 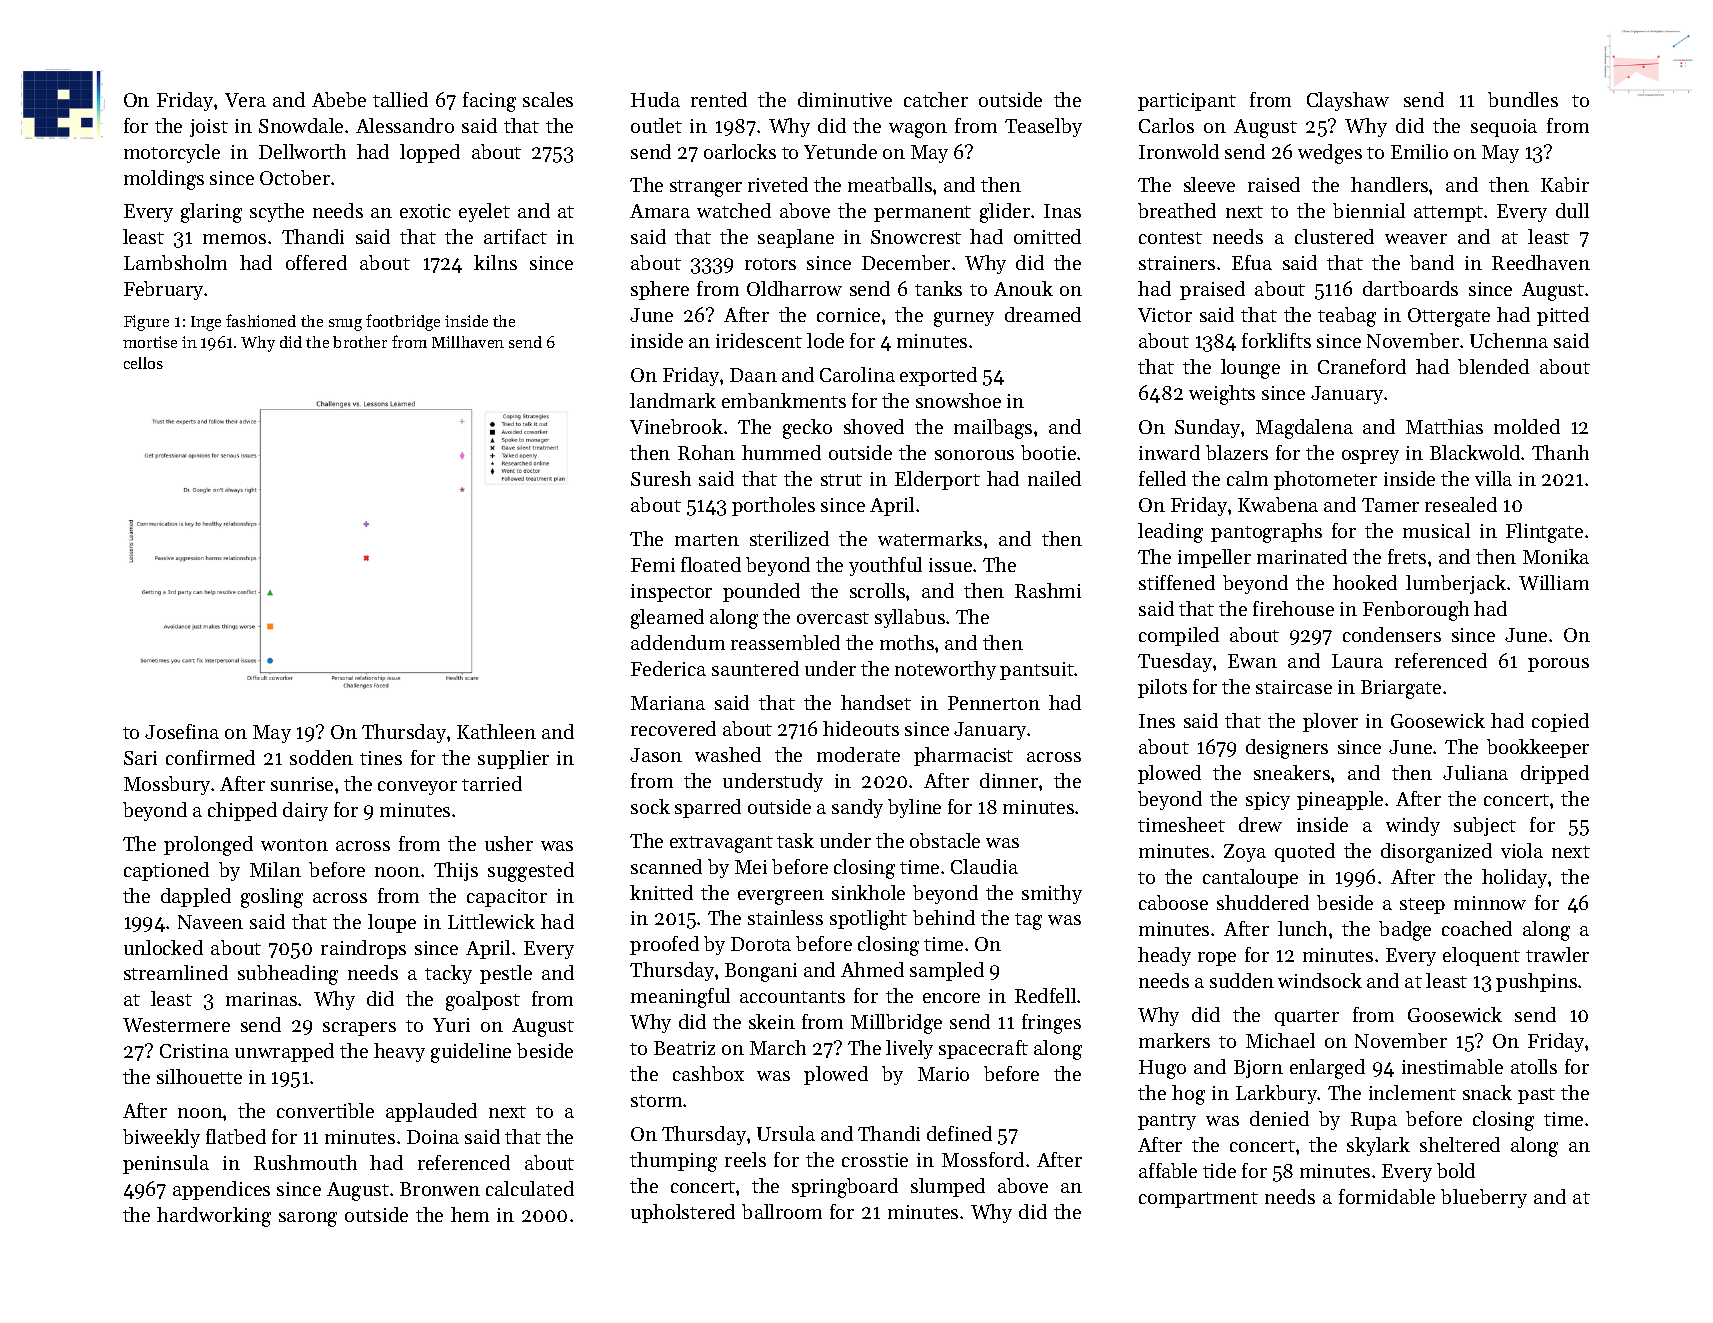 What do you see at coordinates (1217, 959) in the screenshot?
I see `rope` at bounding box center [1217, 959].
